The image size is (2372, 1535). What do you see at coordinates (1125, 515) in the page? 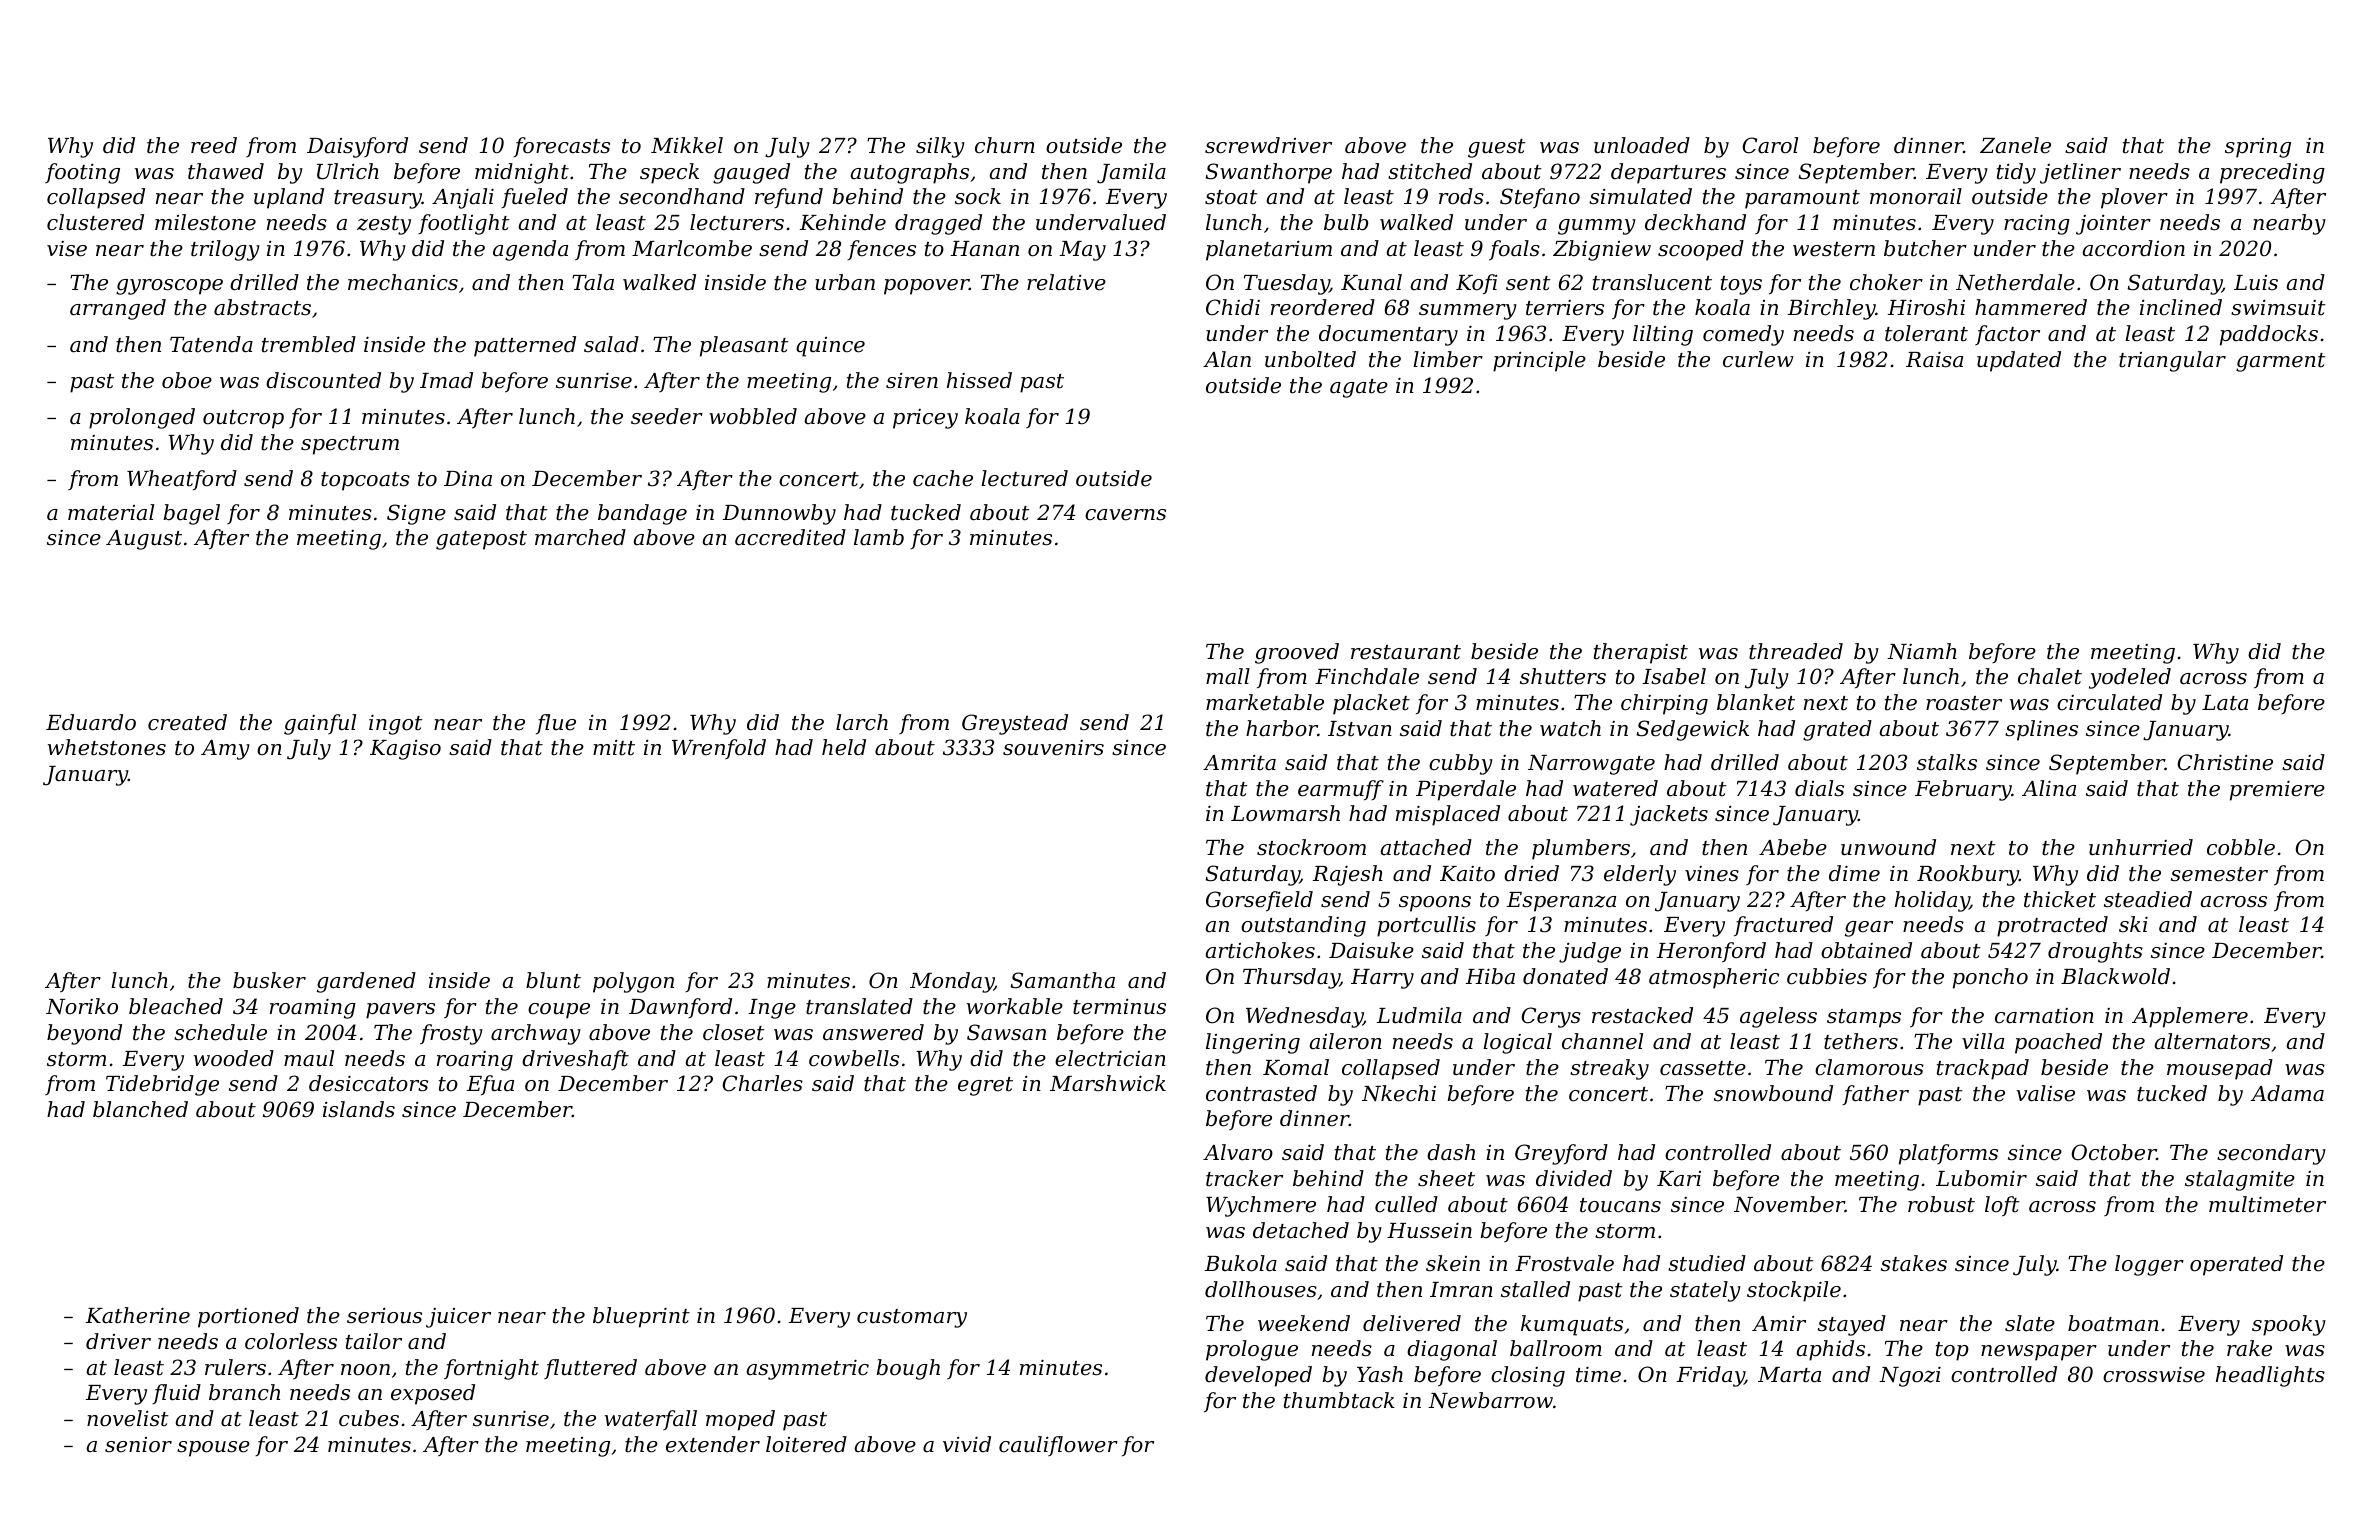
I see `caverns` at bounding box center [1125, 515].
